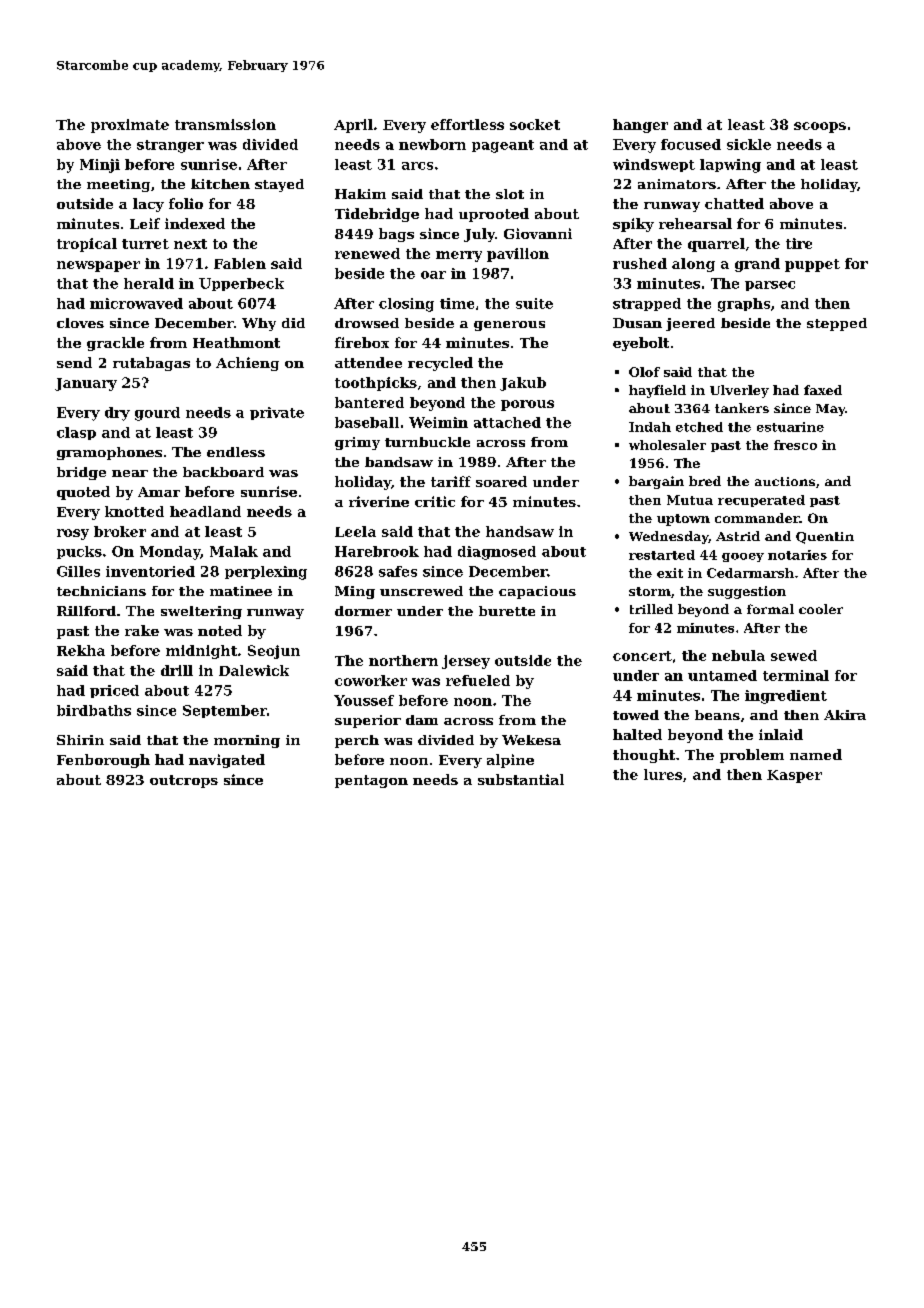  Describe the element at coordinates (497, 553) in the document. I see `diagnosed` at that location.
